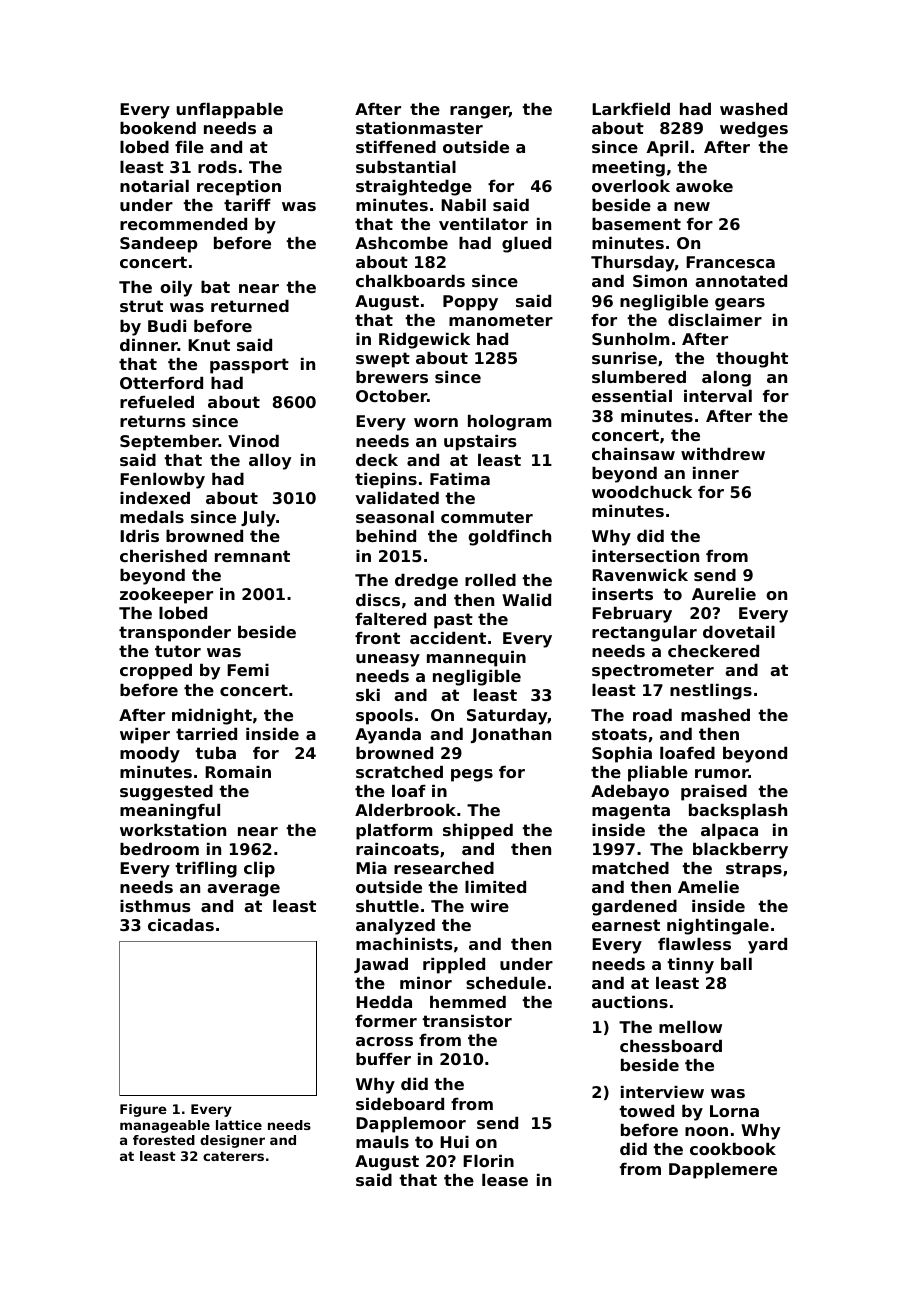  Describe the element at coordinates (161, 383) in the screenshot. I see `Otterford` at that location.
